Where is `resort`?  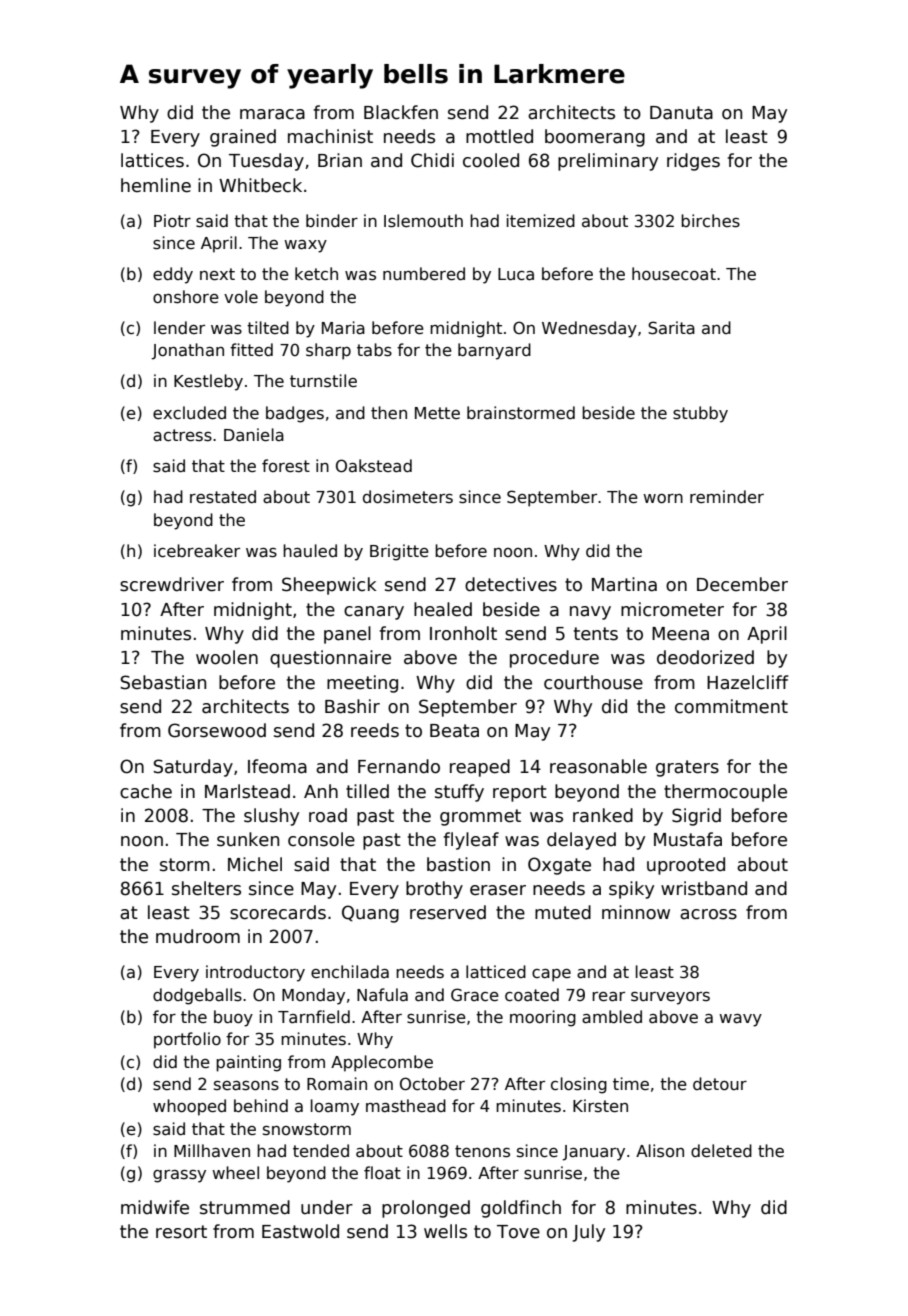
resort is located at coordinates (181, 1232).
